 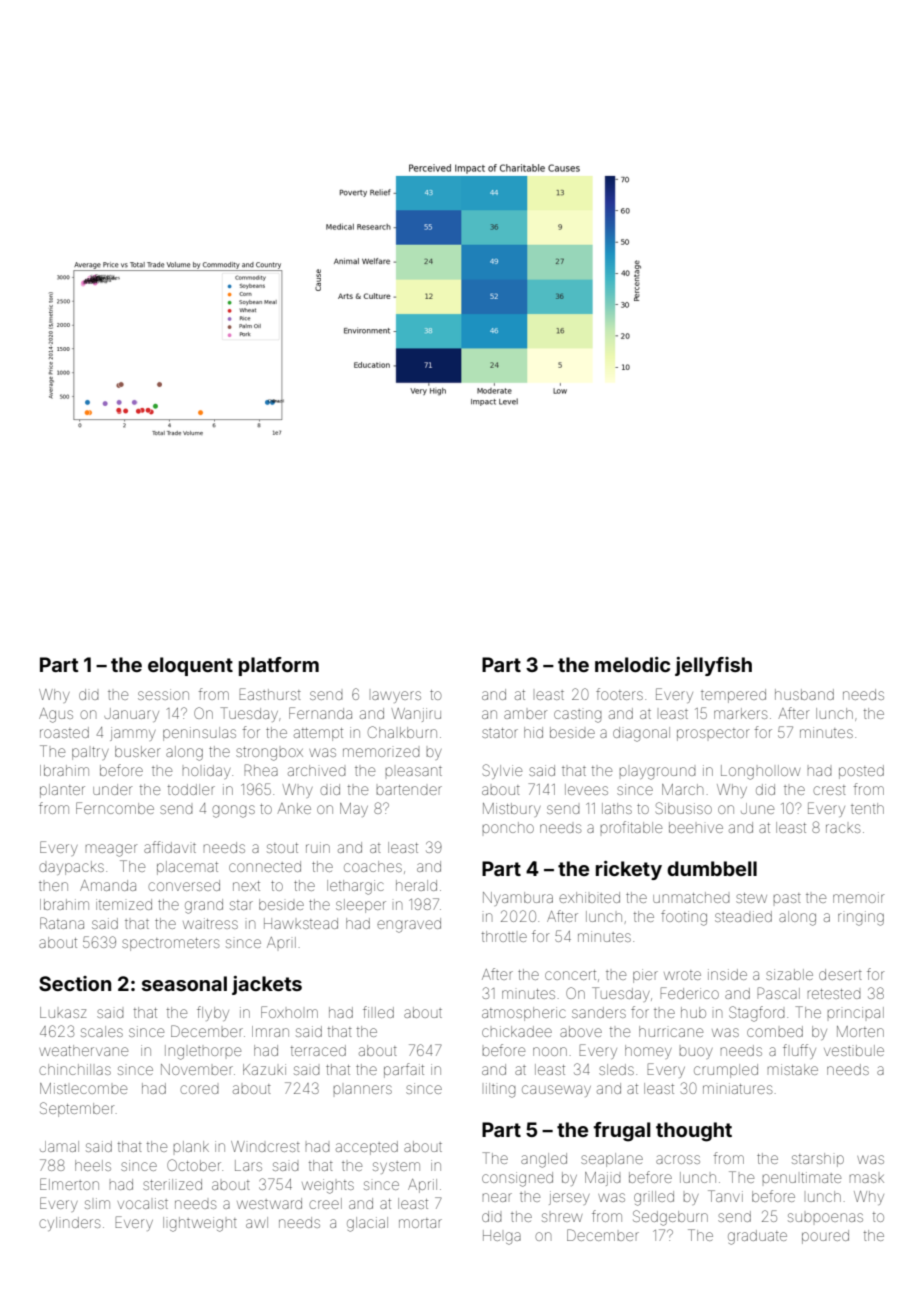 What do you see at coordinates (825, 1237) in the screenshot?
I see `poured` at bounding box center [825, 1237].
